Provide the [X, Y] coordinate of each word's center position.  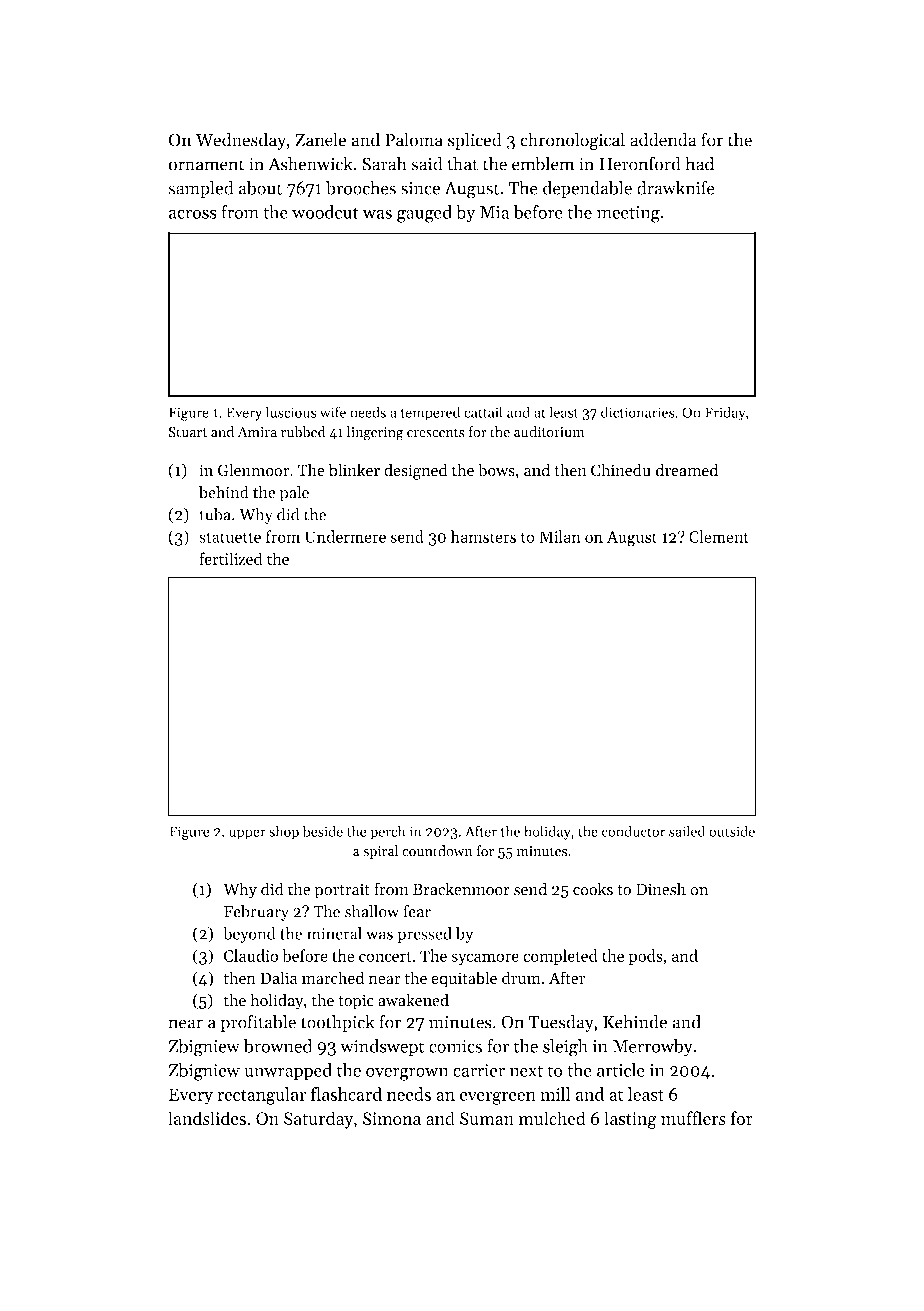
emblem [543, 163]
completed [560, 957]
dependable [587, 189]
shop [284, 832]
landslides [207, 1118]
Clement [719, 536]
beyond [249, 935]
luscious [291, 412]
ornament [206, 165]
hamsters [483, 536]
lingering [375, 433]
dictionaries [638, 412]
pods [646, 957]
